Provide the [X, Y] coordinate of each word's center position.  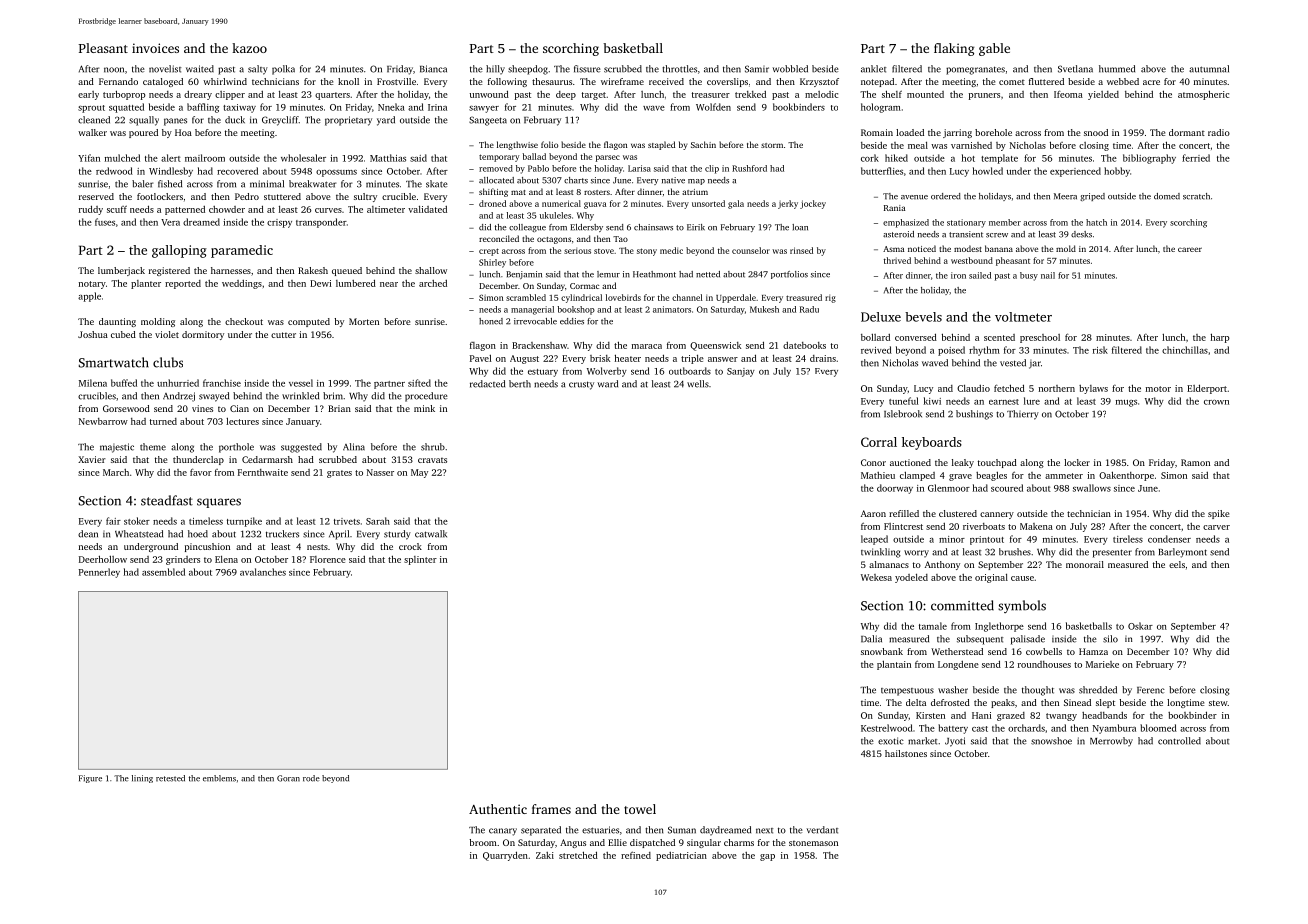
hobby [1117, 172]
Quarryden [505, 856]
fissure [587, 69]
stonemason [813, 843]
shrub [433, 447]
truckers [282, 534]
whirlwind [225, 81]
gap [767, 857]
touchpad [997, 463]
